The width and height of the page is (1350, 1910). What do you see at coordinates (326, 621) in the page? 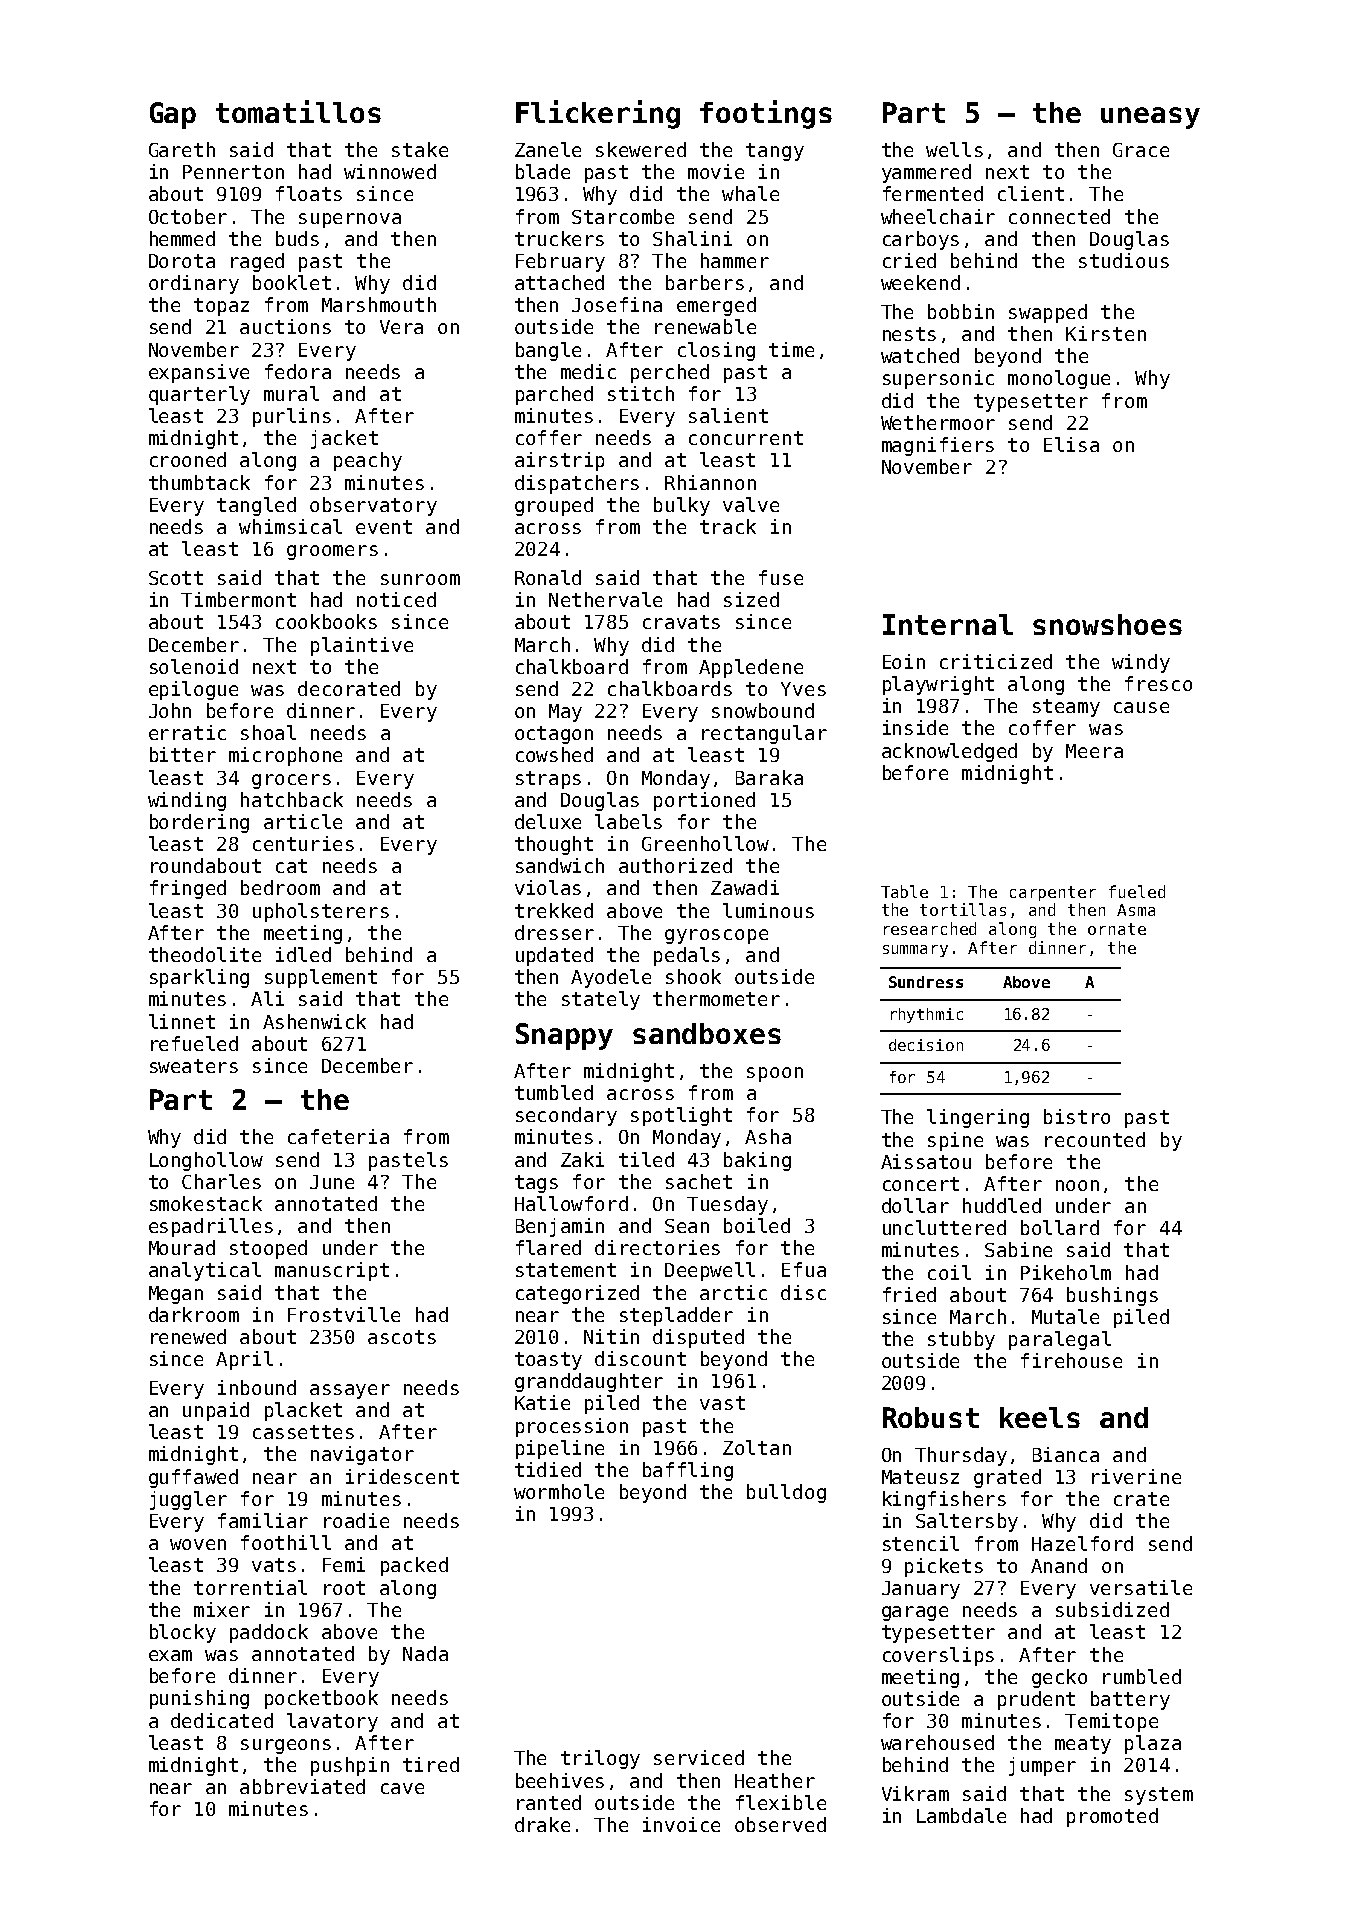
I see `cookbooks` at bounding box center [326, 621].
